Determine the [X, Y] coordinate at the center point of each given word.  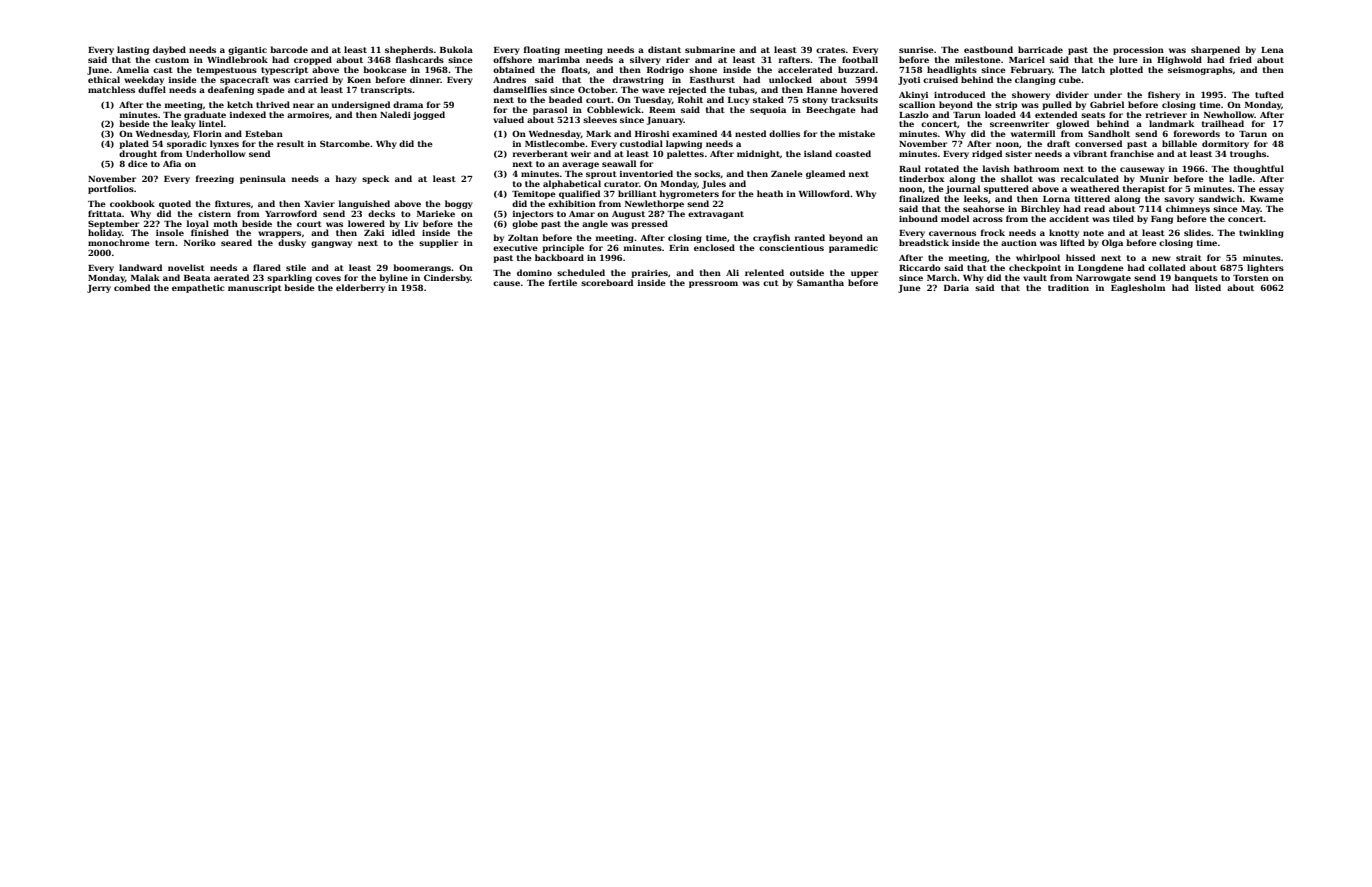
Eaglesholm [1138, 288]
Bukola [456, 49]
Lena [1272, 50]
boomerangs [422, 268]
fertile [562, 282]
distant [664, 49]
